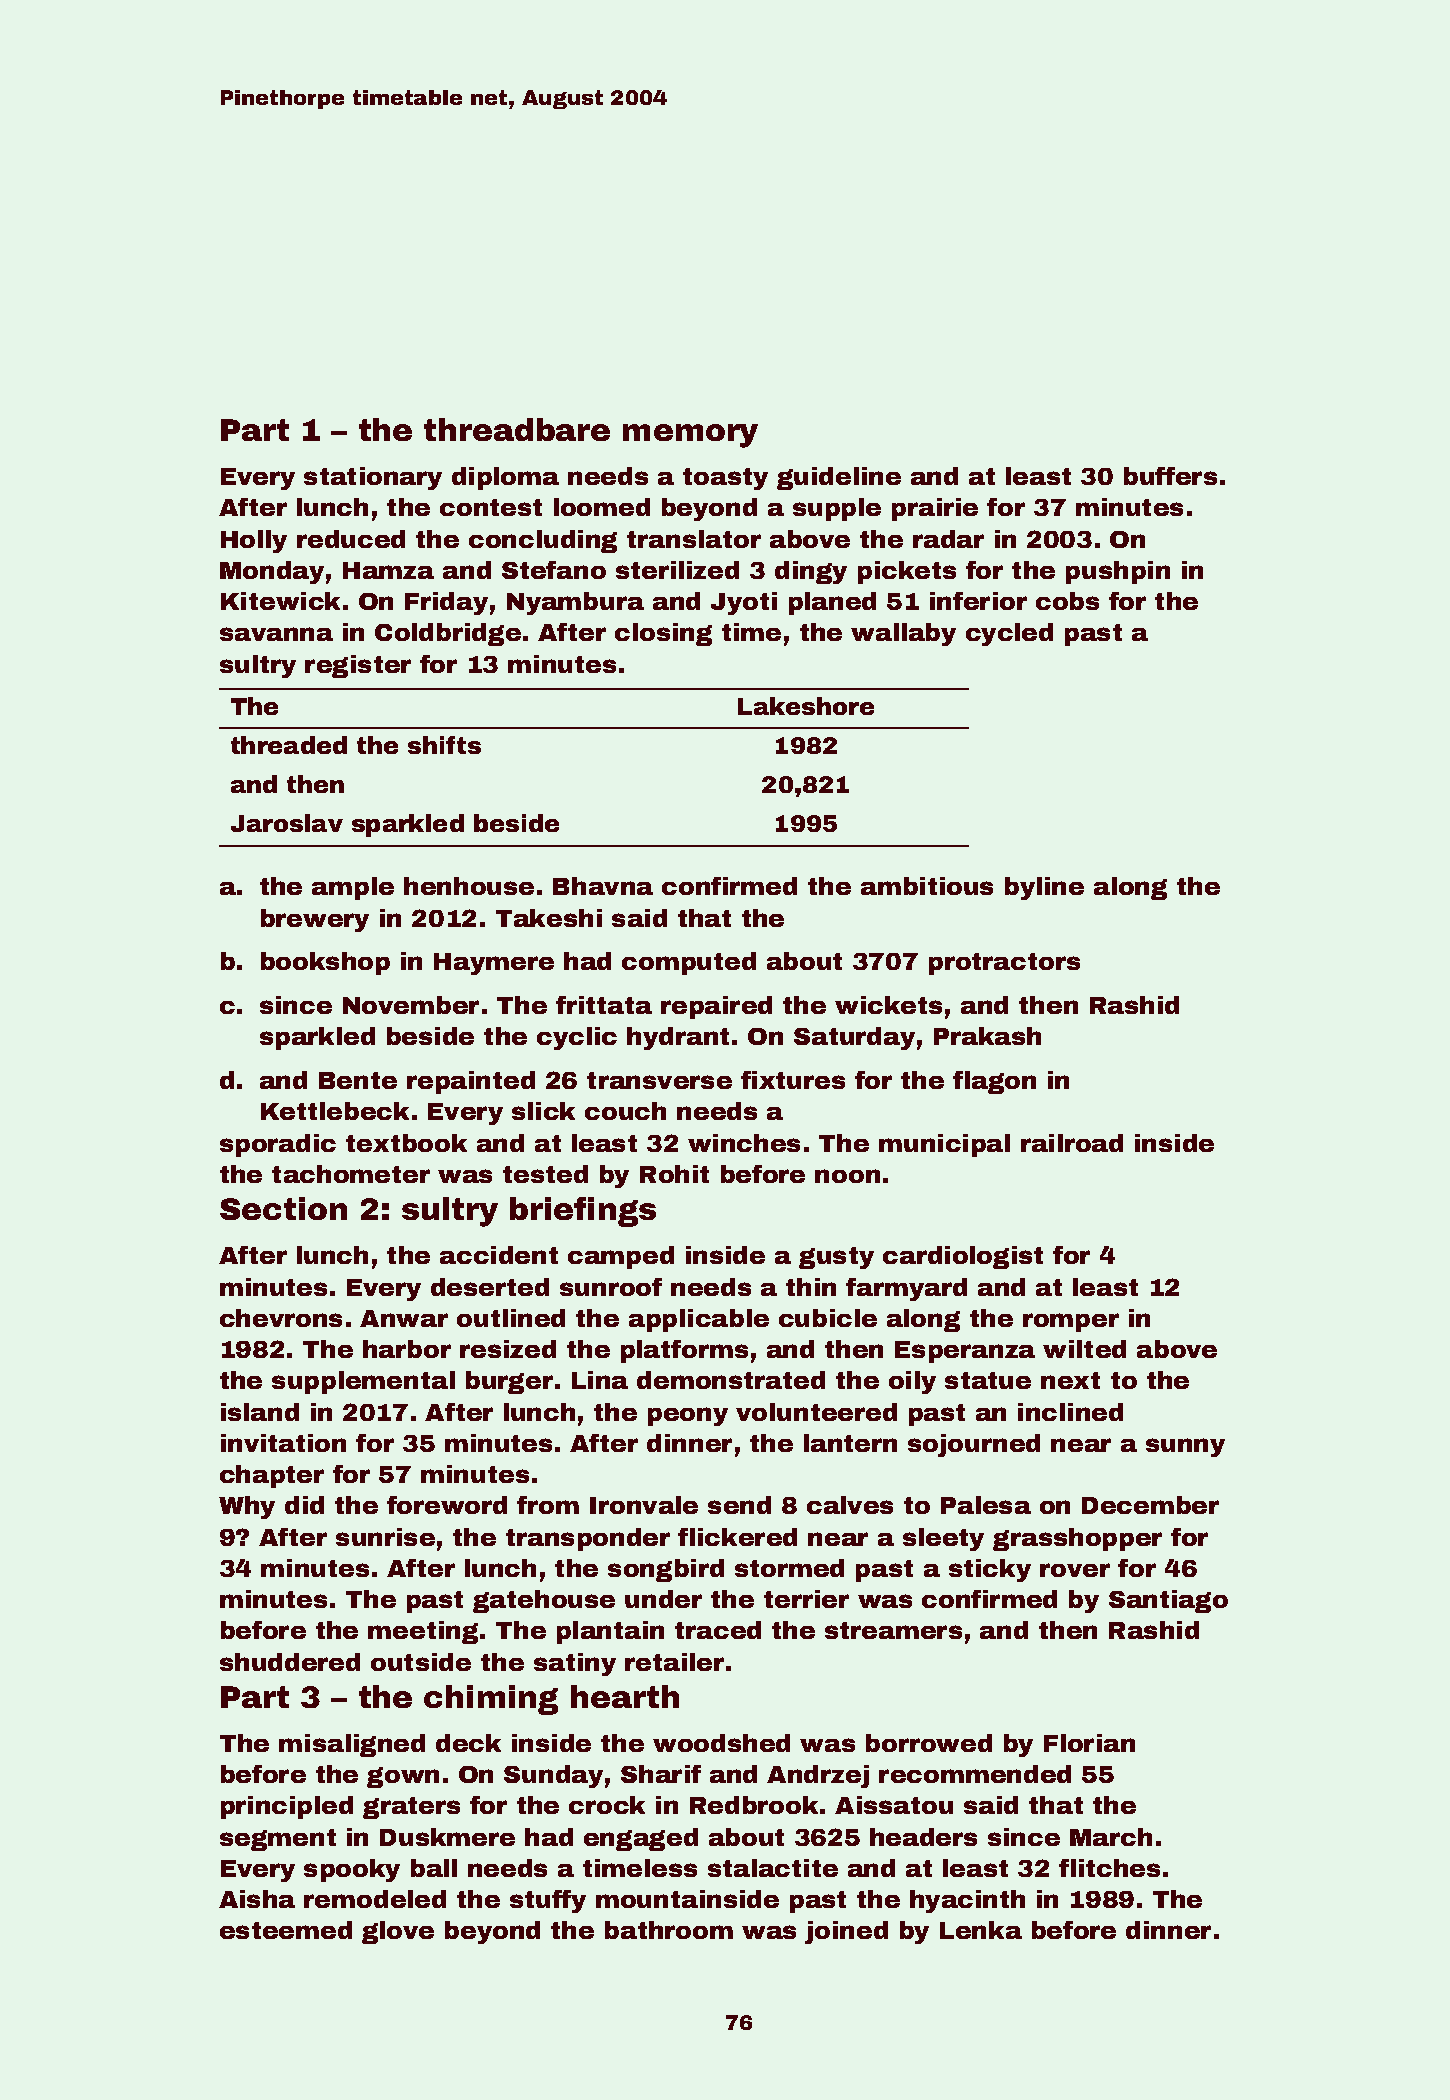 The height and width of the page is (2100, 1450). Describe the element at coordinates (286, 1930) in the page. I see `esteemed` at that location.
